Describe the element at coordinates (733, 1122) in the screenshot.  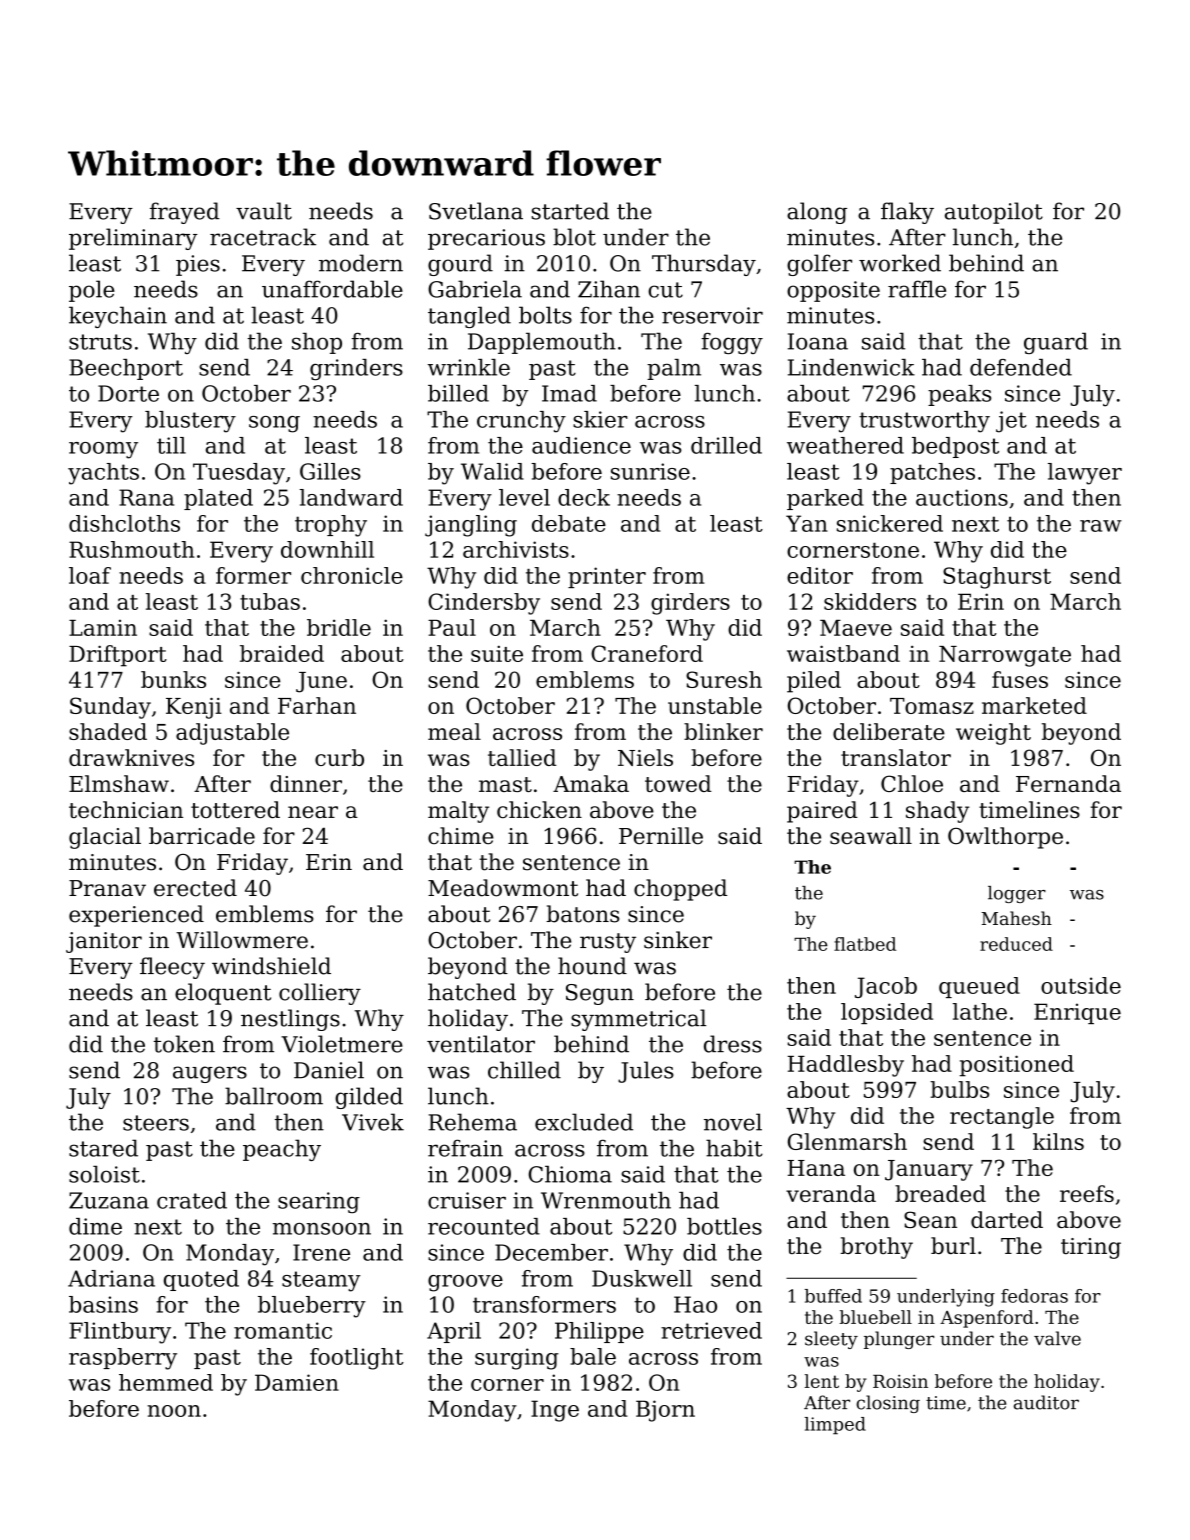
I see `novel` at that location.
